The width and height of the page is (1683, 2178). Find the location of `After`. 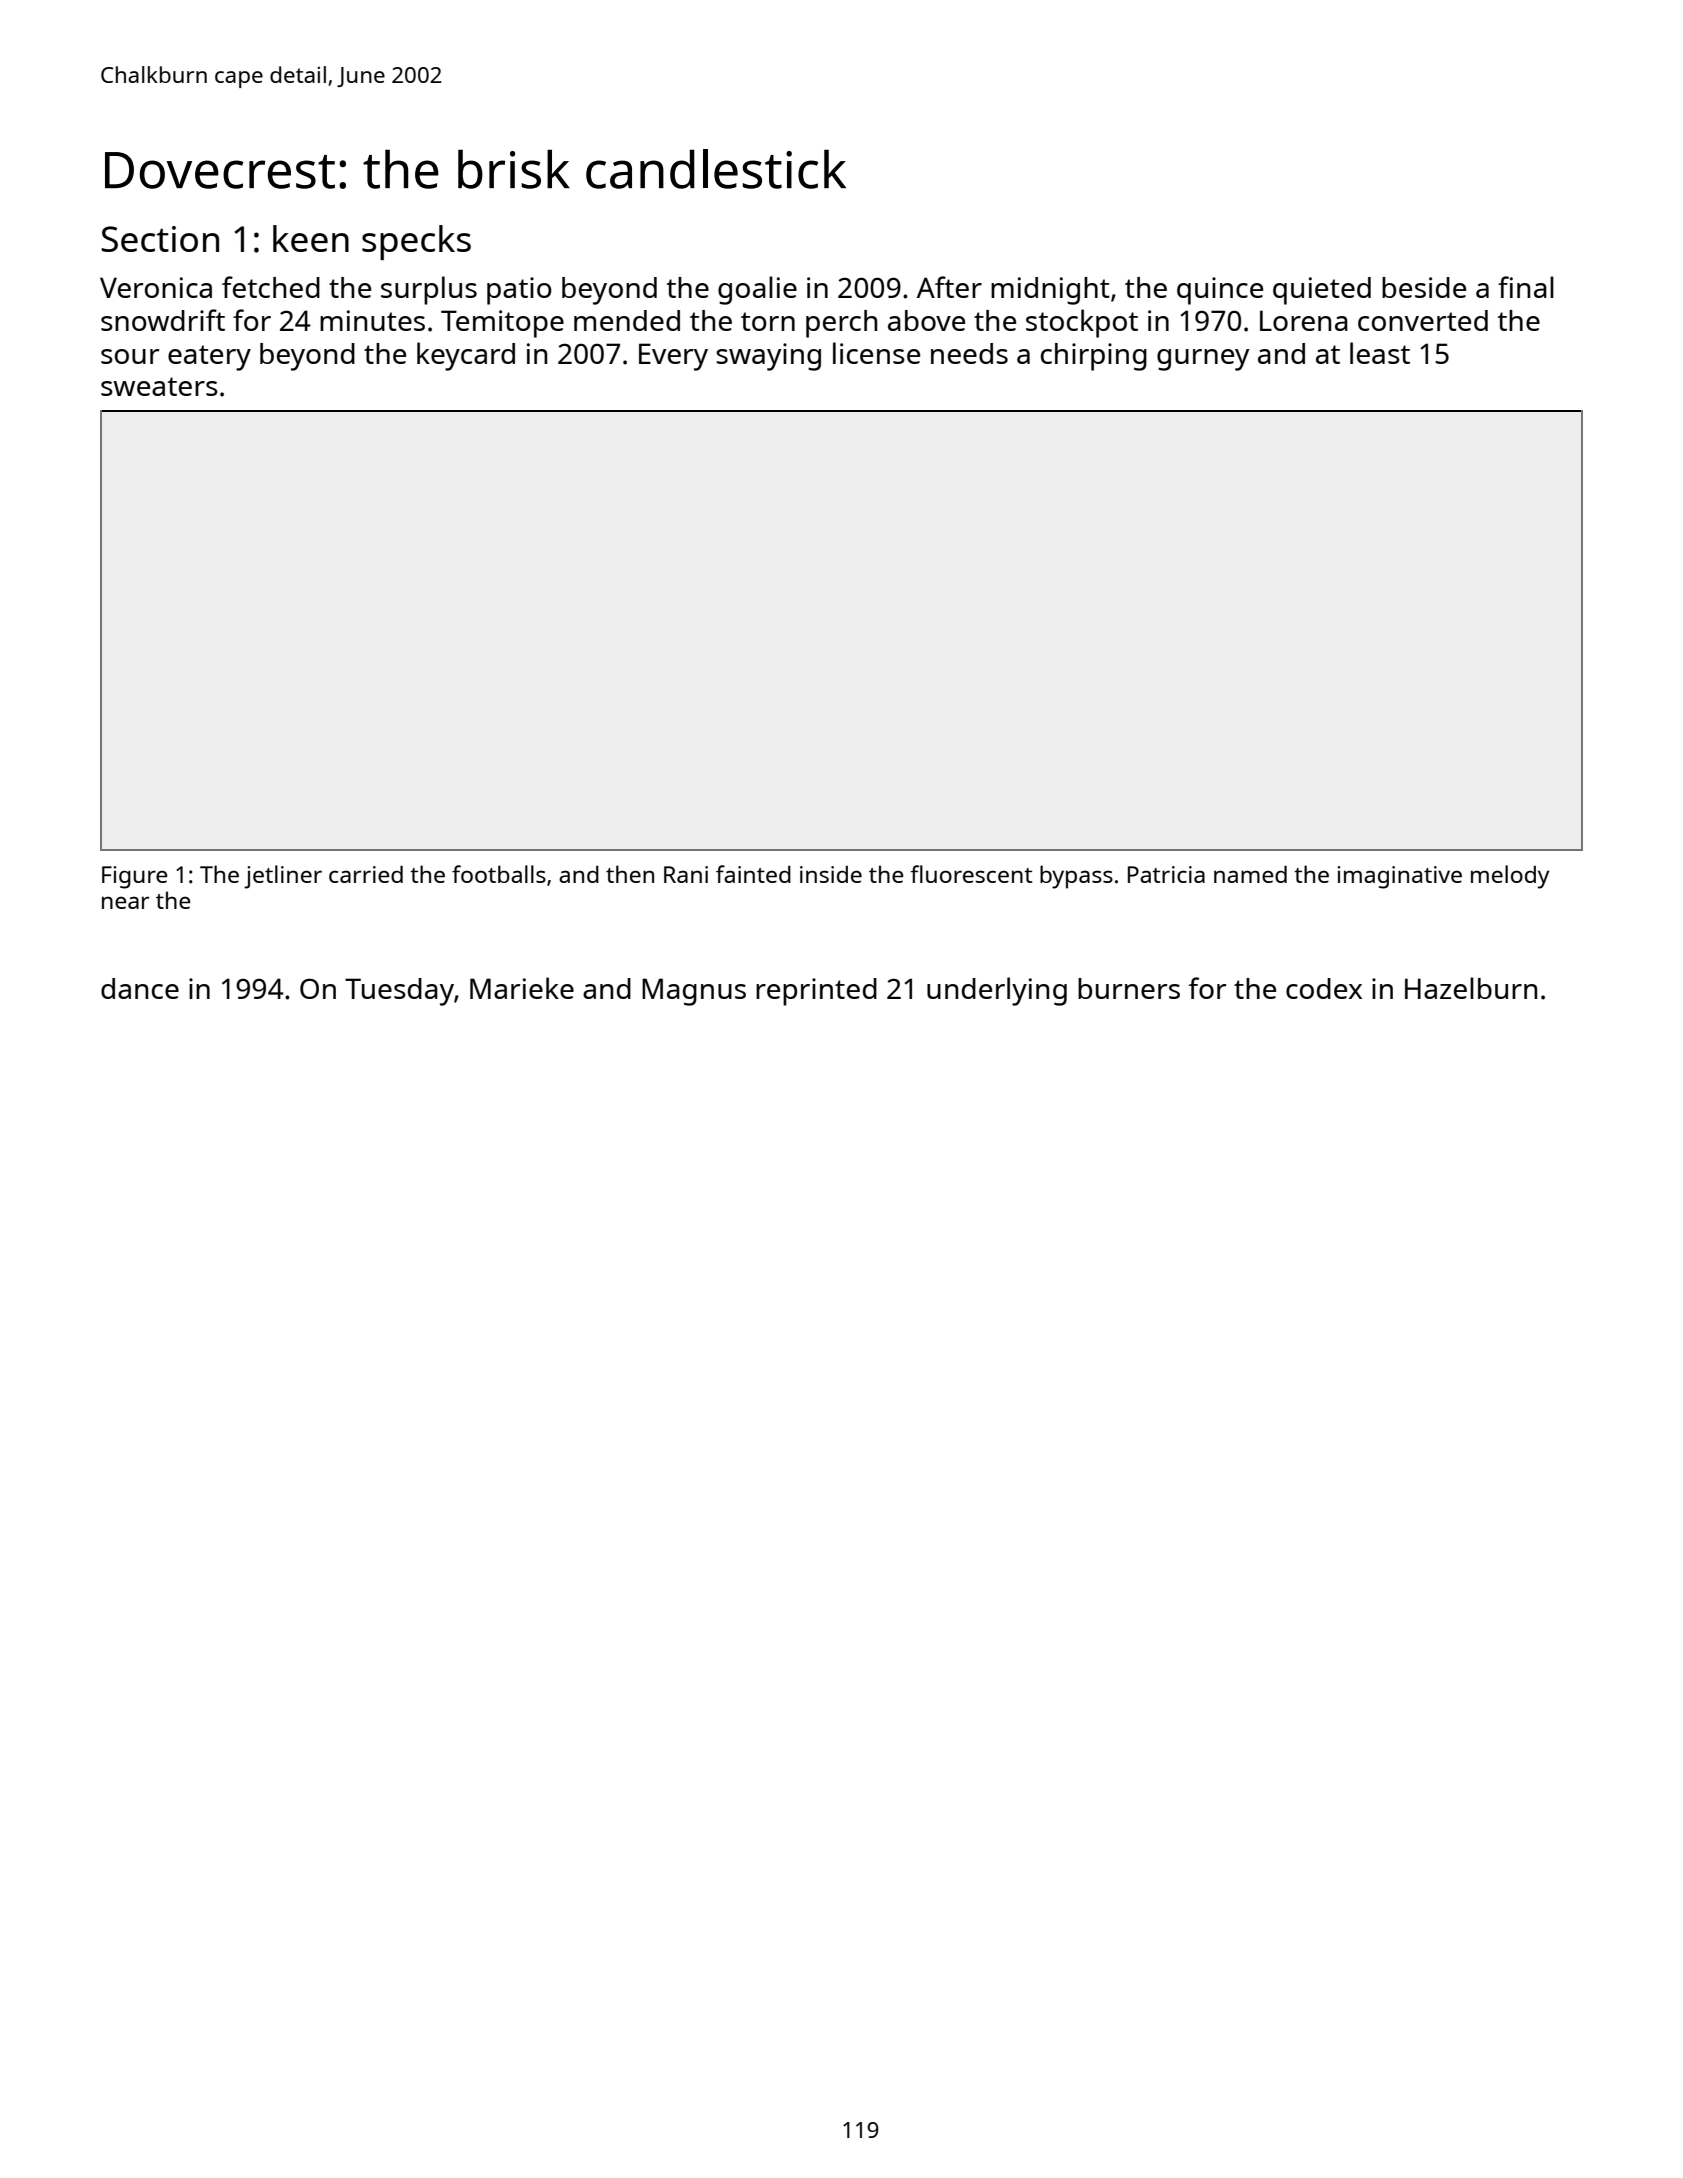

After is located at coordinates (949, 287).
